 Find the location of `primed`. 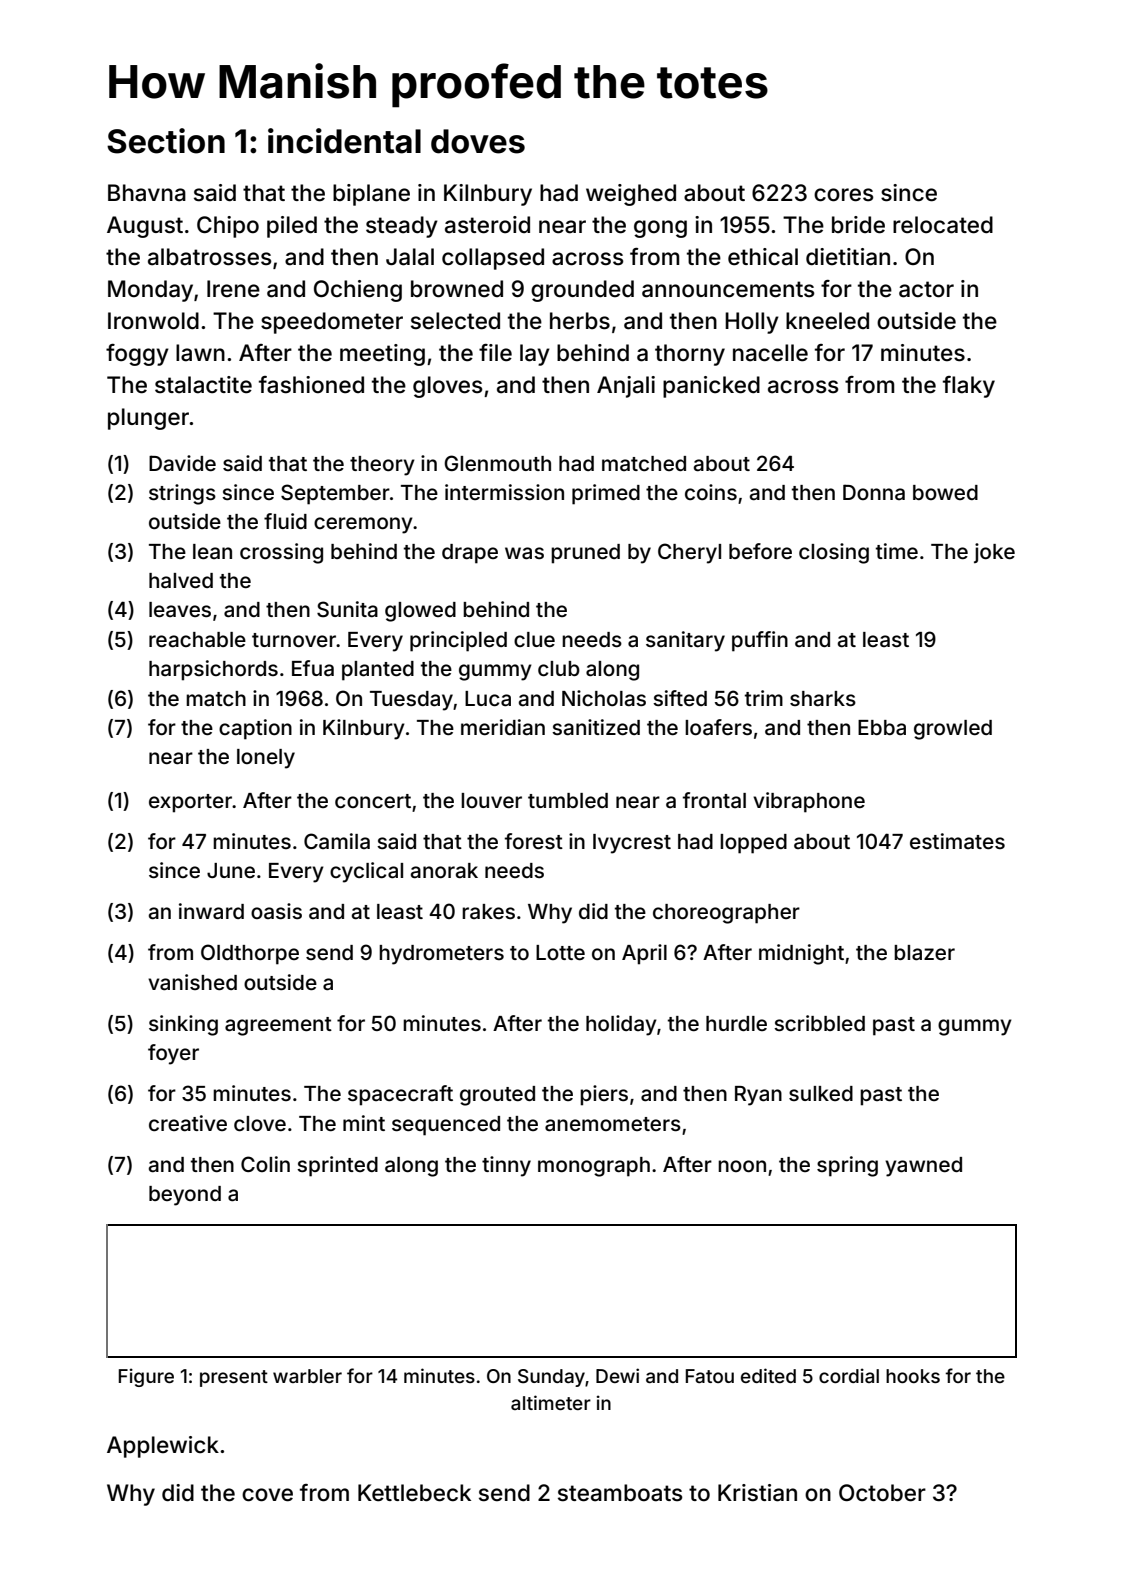

primed is located at coordinates (606, 494).
